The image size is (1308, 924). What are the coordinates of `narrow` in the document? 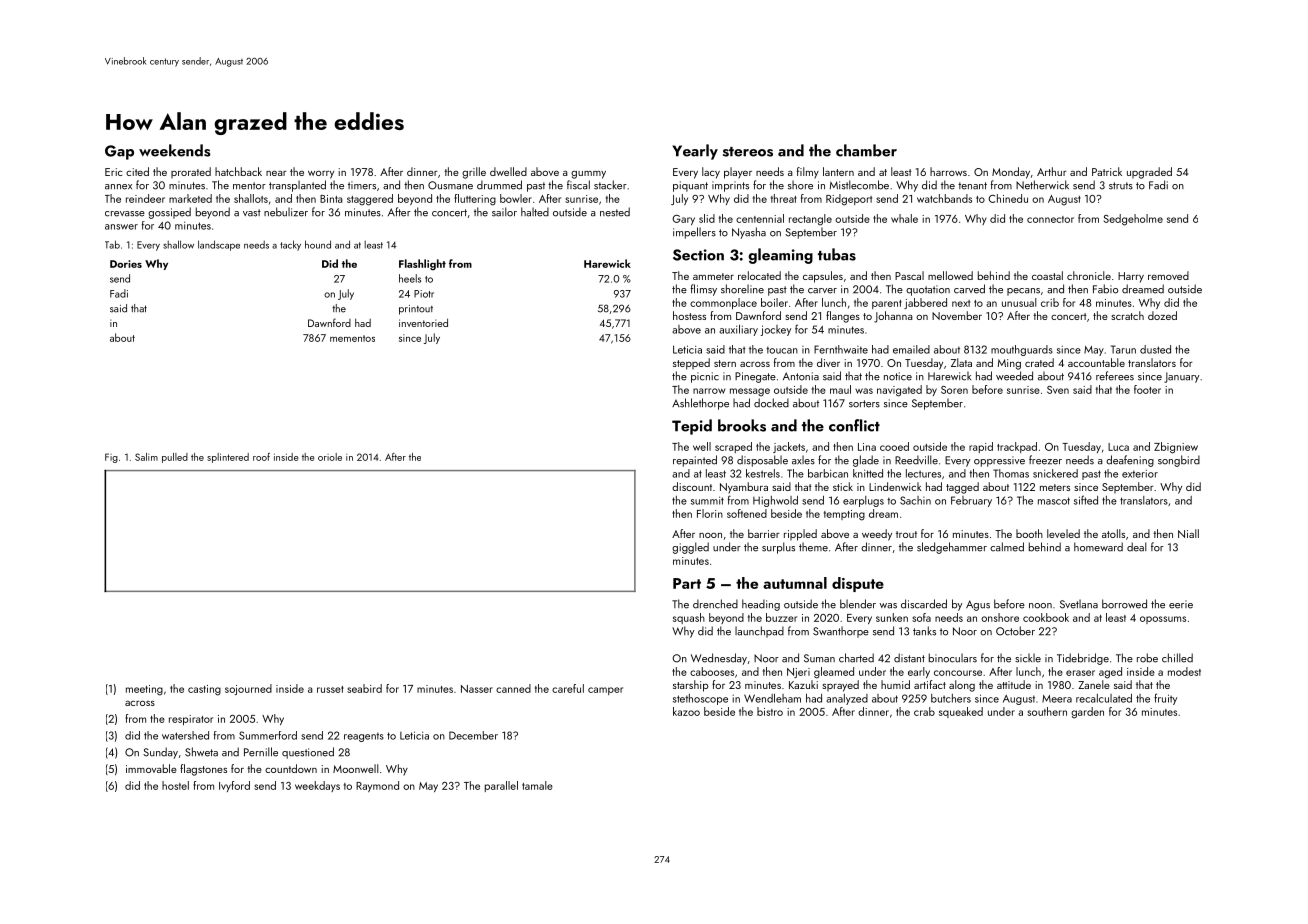 It's located at (709, 391).
